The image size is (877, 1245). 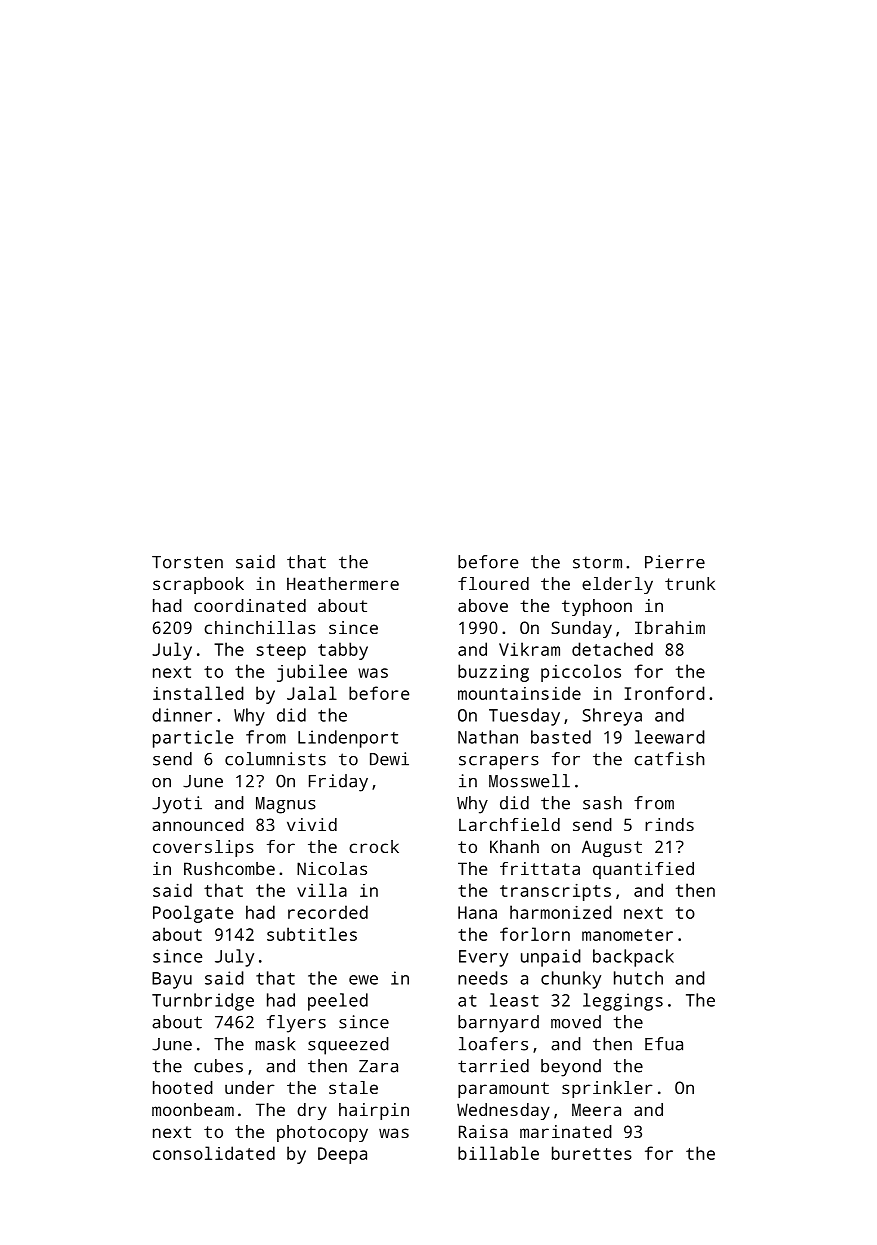 I want to click on sash, so click(x=602, y=803).
